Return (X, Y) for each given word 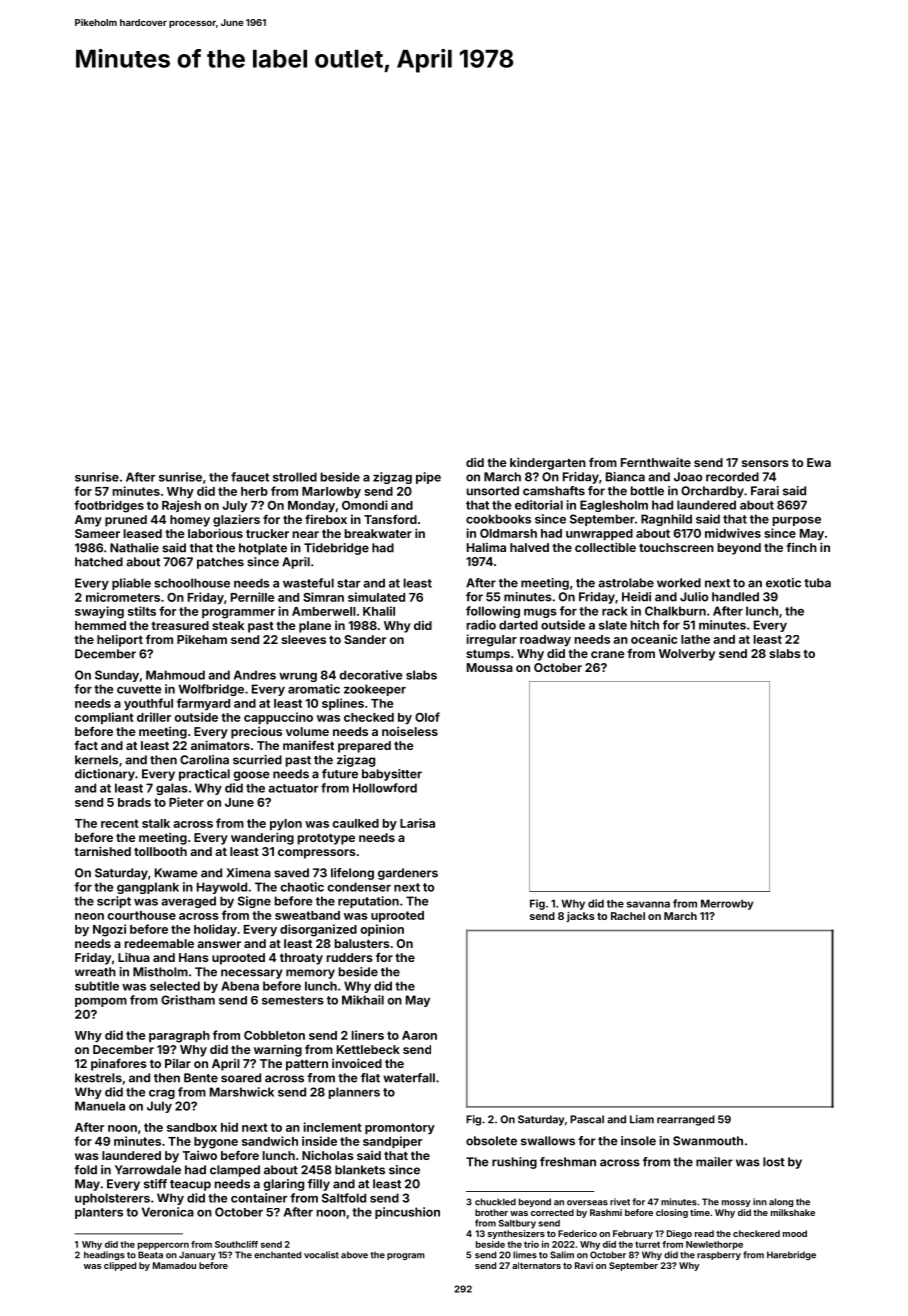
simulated (376, 597)
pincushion (407, 1213)
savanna (648, 904)
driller (154, 717)
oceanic (654, 639)
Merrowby (727, 904)
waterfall (409, 1078)
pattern (307, 1065)
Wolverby (687, 655)
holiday (215, 930)
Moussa (490, 667)
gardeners (408, 874)
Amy (88, 521)
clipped (120, 1266)
